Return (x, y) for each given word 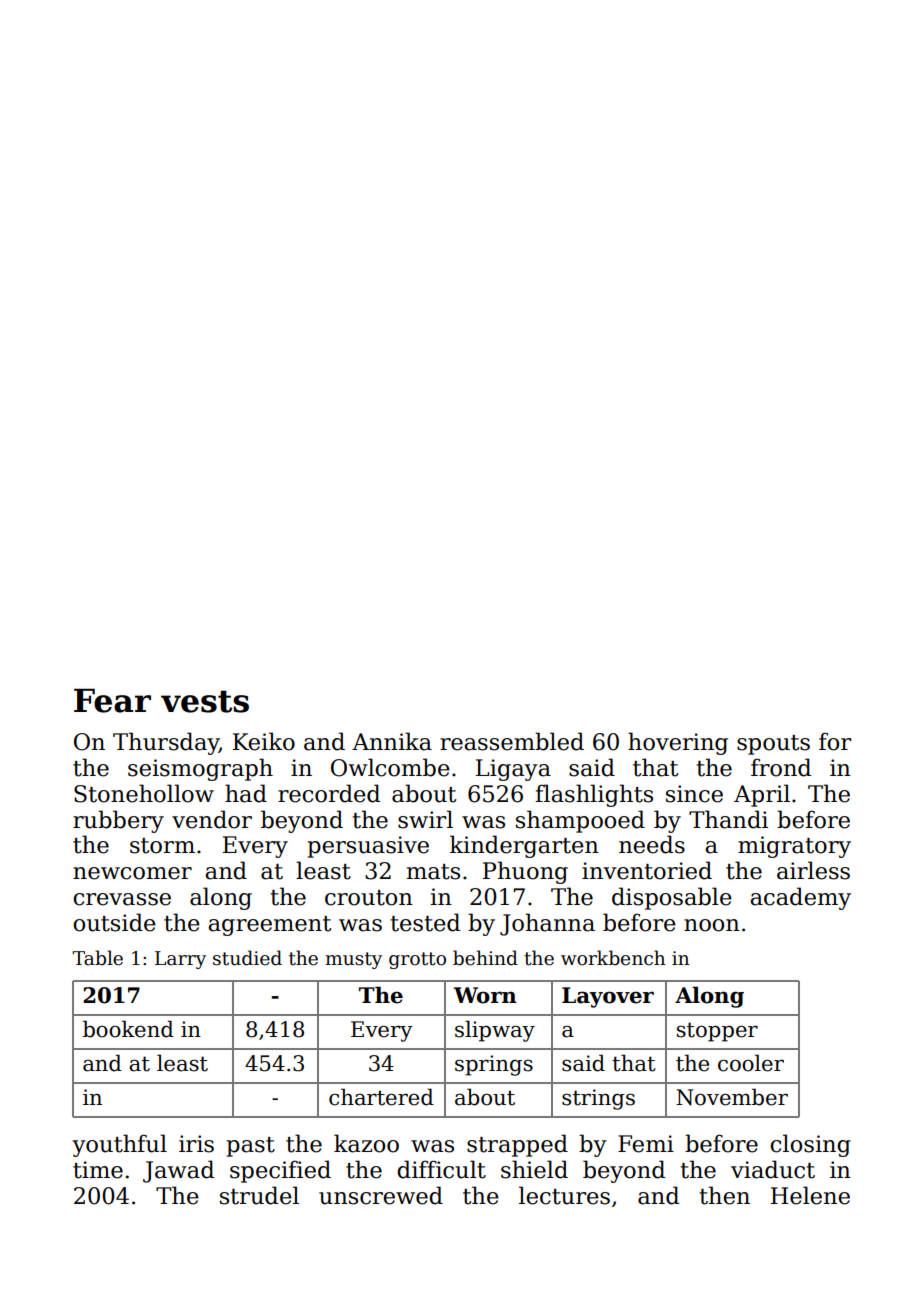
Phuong (525, 872)
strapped (517, 1145)
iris (196, 1144)
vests (205, 701)
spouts (773, 745)
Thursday (166, 743)
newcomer (132, 873)
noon (712, 925)
